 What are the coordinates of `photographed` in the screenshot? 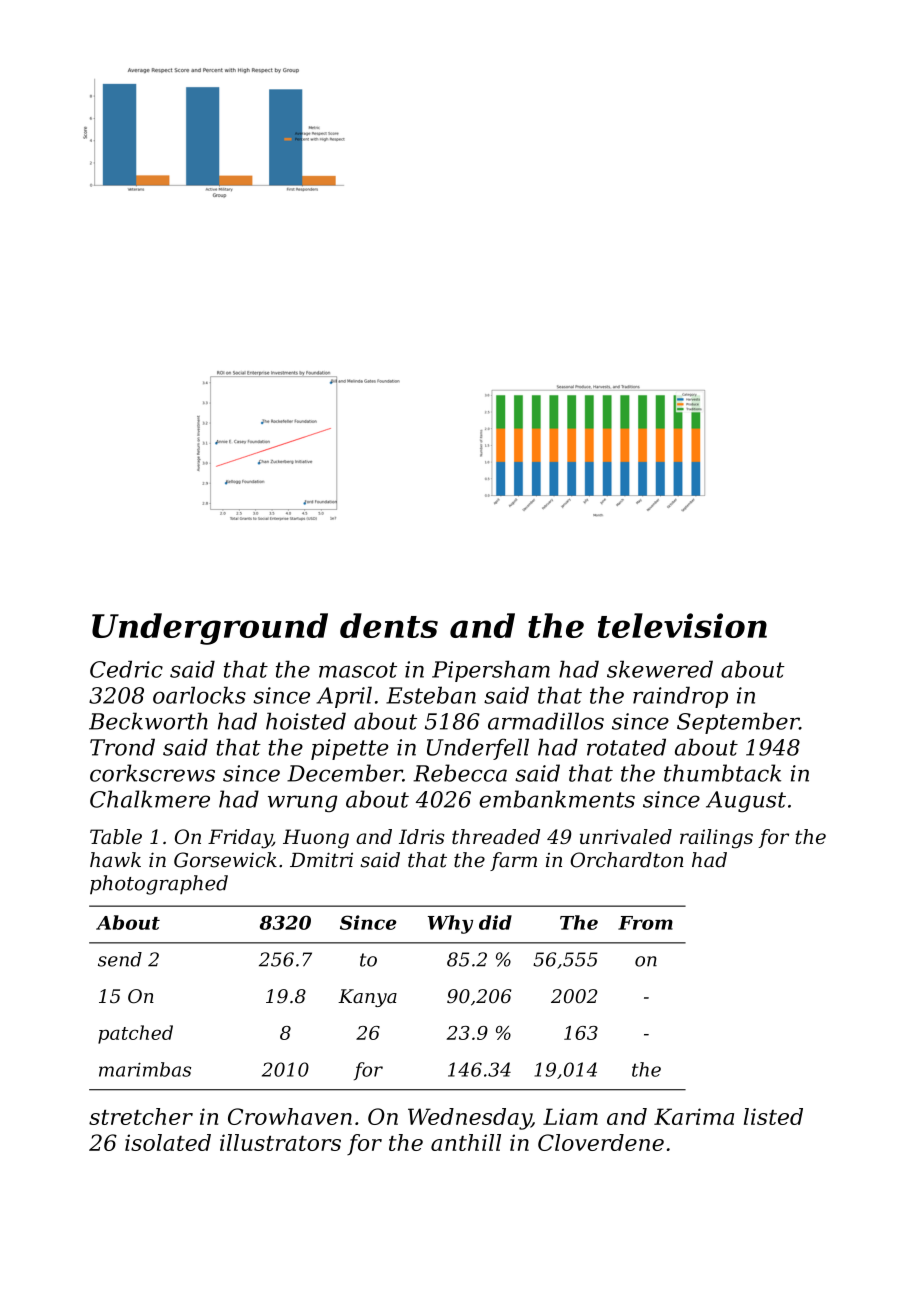 It's located at (159, 885).
